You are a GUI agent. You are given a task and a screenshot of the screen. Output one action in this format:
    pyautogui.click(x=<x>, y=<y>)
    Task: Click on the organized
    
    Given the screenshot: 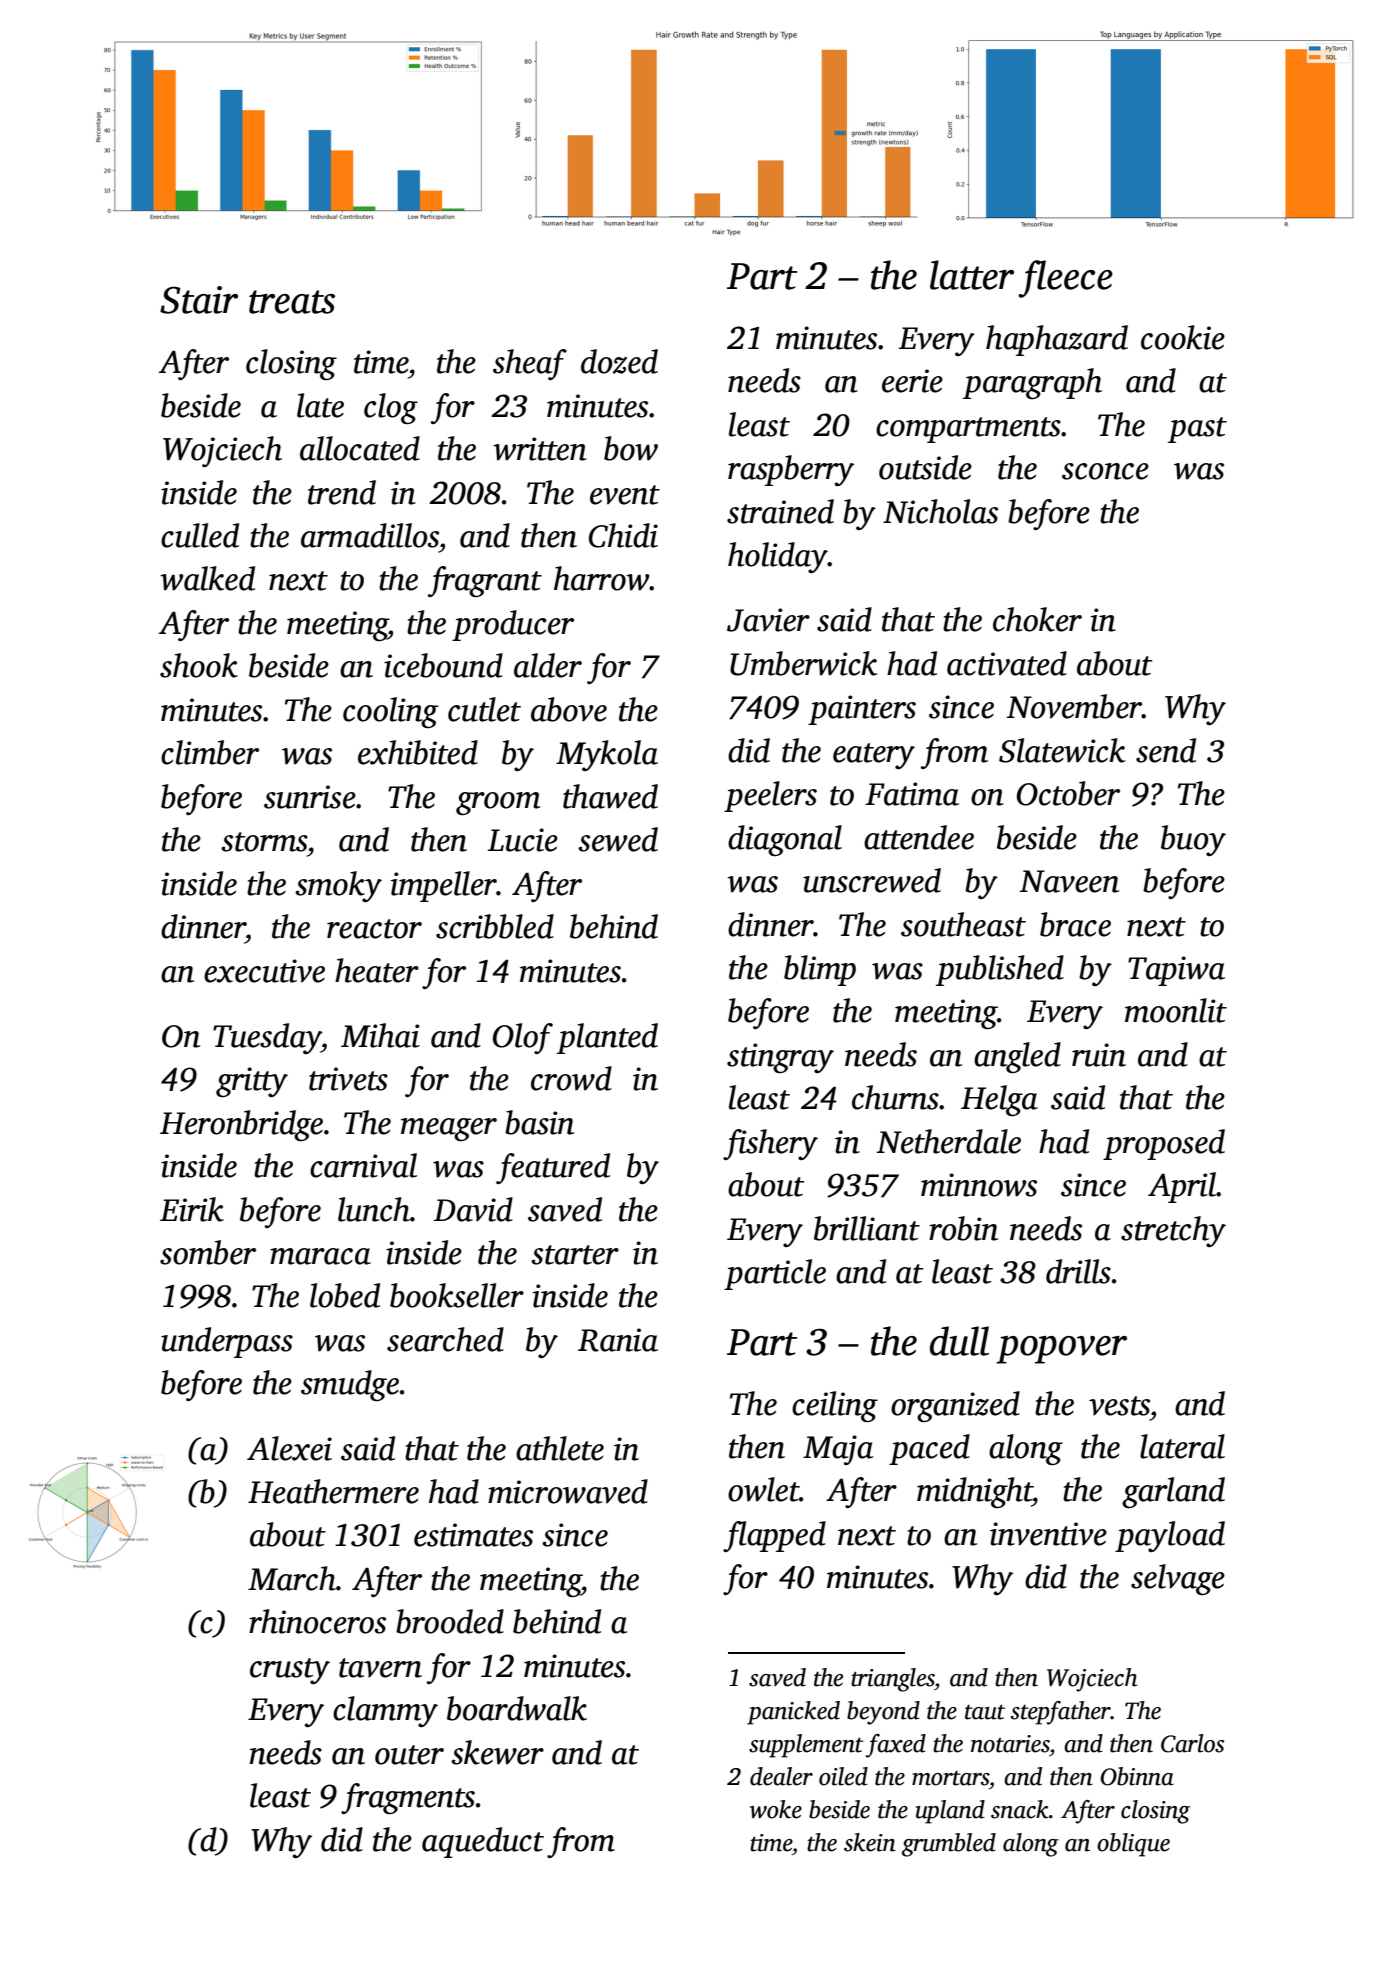 What is the action you would take?
    pyautogui.click(x=955, y=1406)
